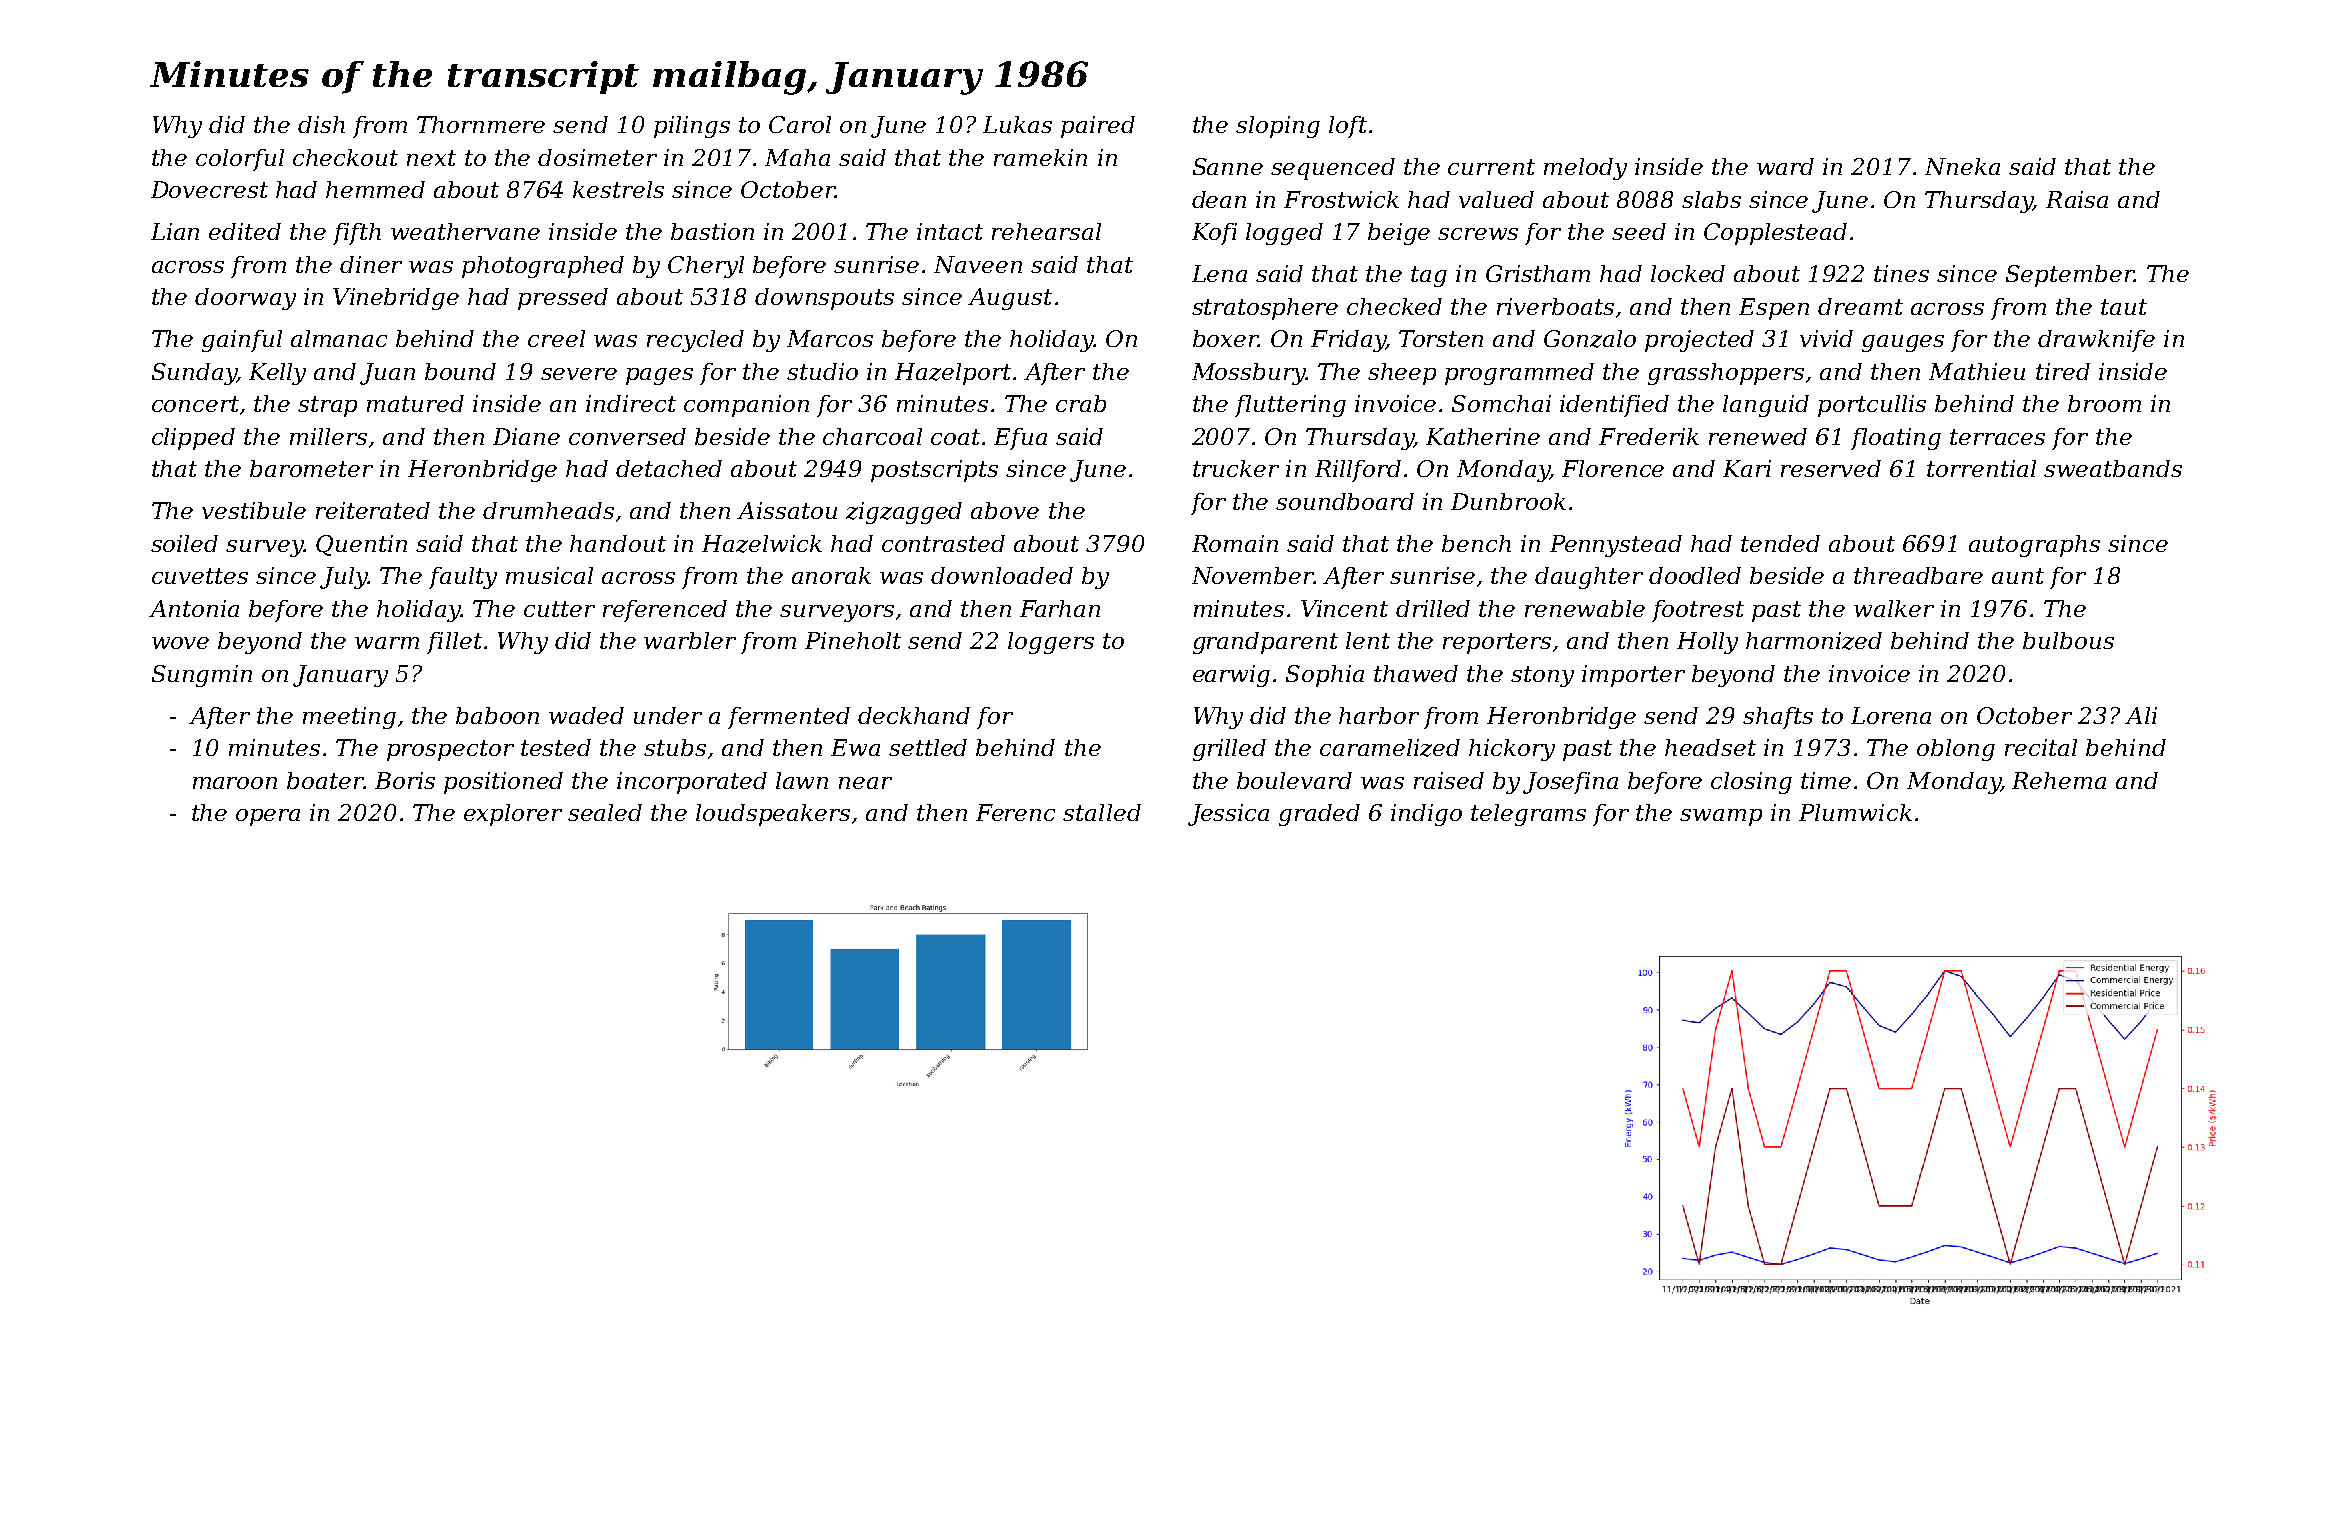  Describe the element at coordinates (1775, 234) in the screenshot. I see `Copplestead` at that location.
